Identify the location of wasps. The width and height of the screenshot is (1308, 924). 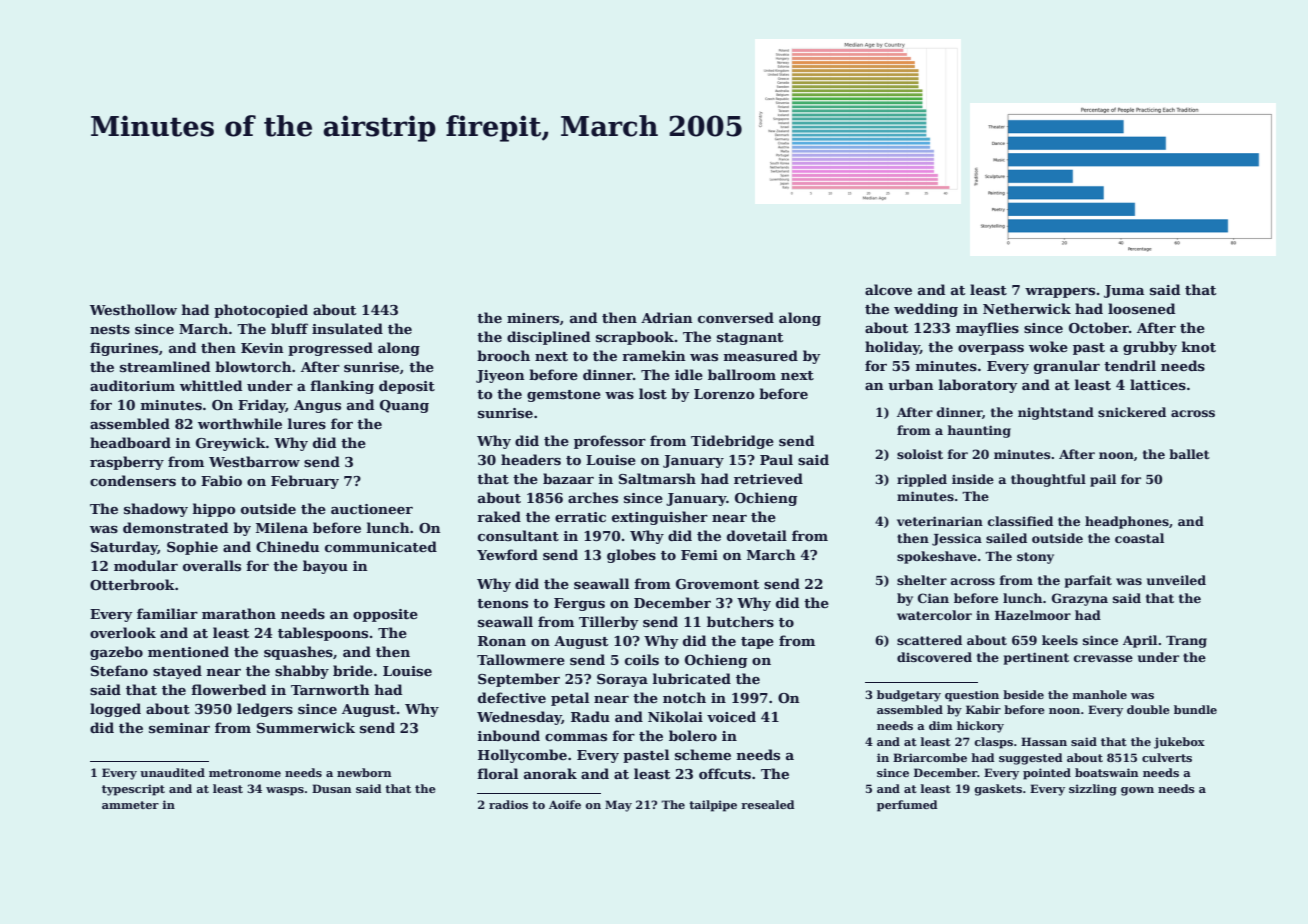
(285, 791).
